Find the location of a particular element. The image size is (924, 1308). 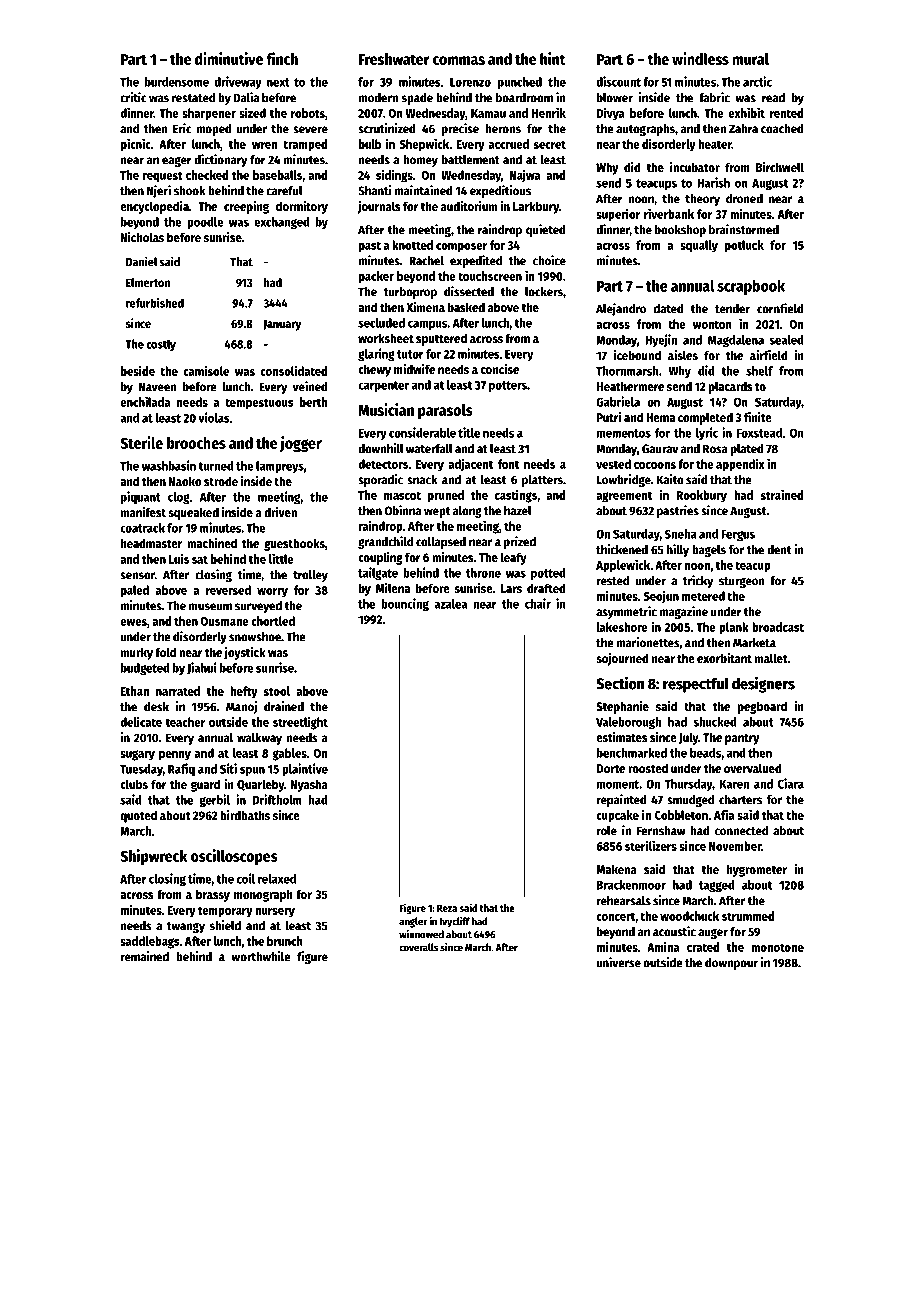

streetlight is located at coordinates (300, 723).
